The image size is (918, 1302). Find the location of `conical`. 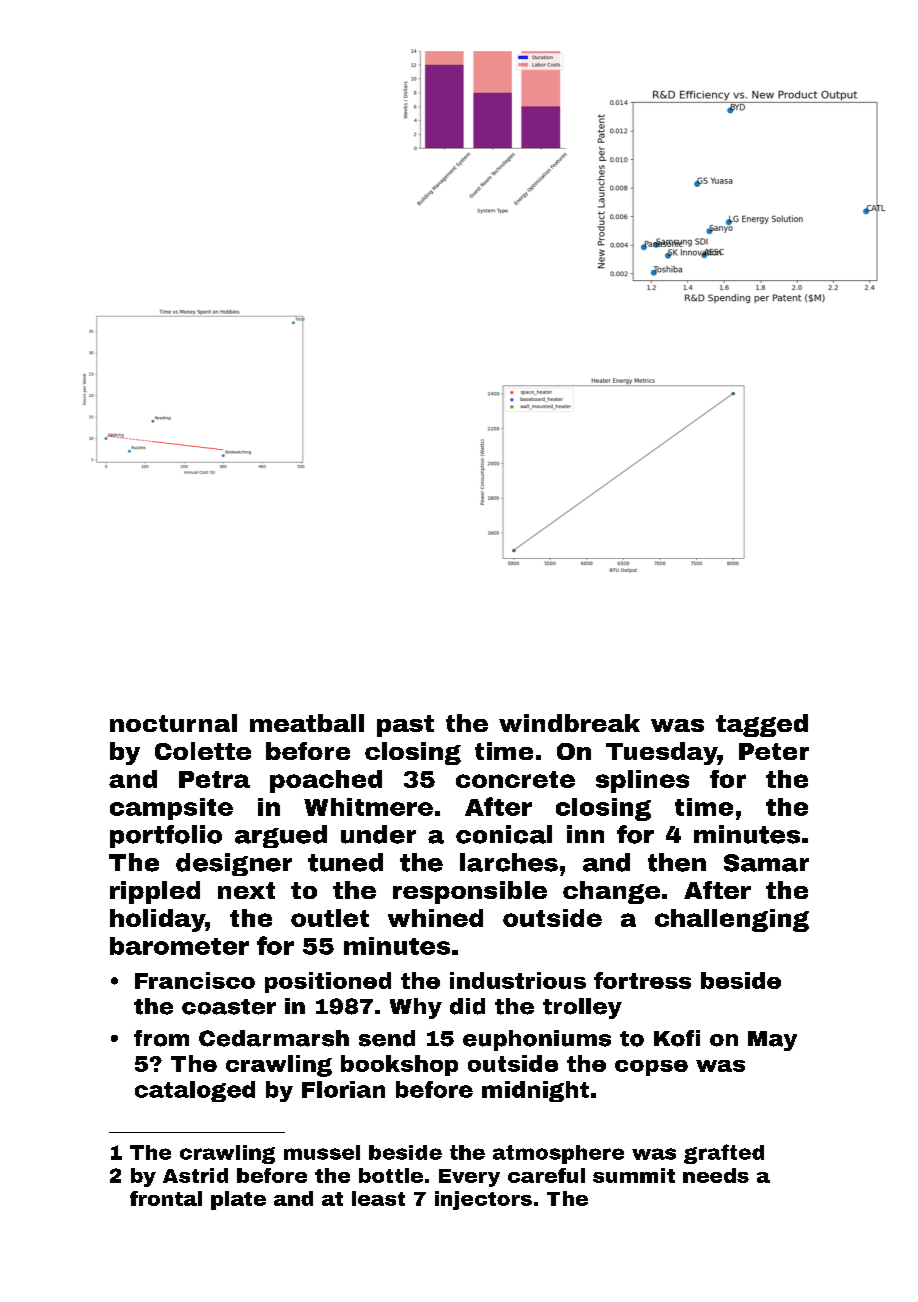

conical is located at coordinates (504, 834).
